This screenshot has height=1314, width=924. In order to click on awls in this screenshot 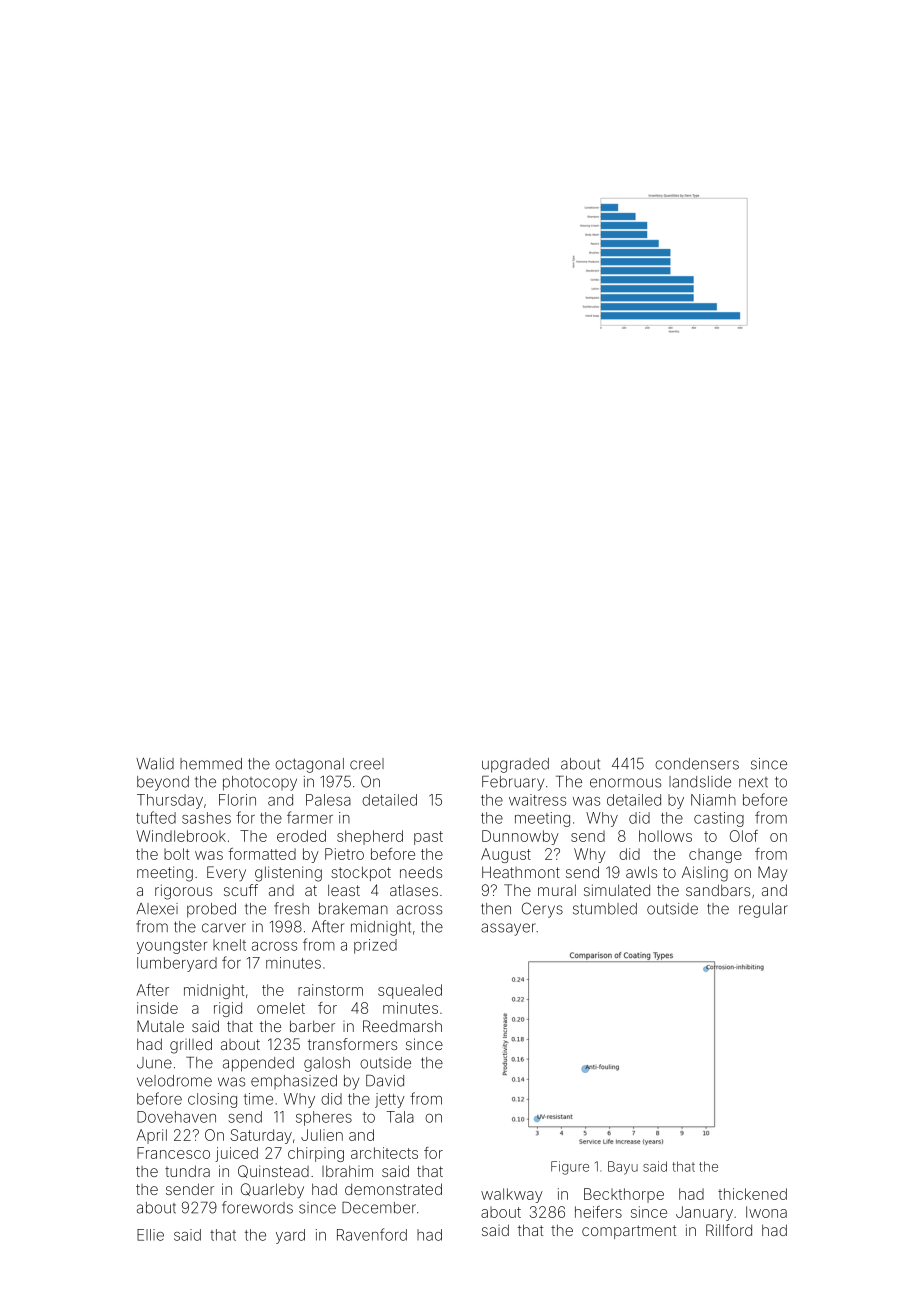, I will do `click(641, 872)`.
